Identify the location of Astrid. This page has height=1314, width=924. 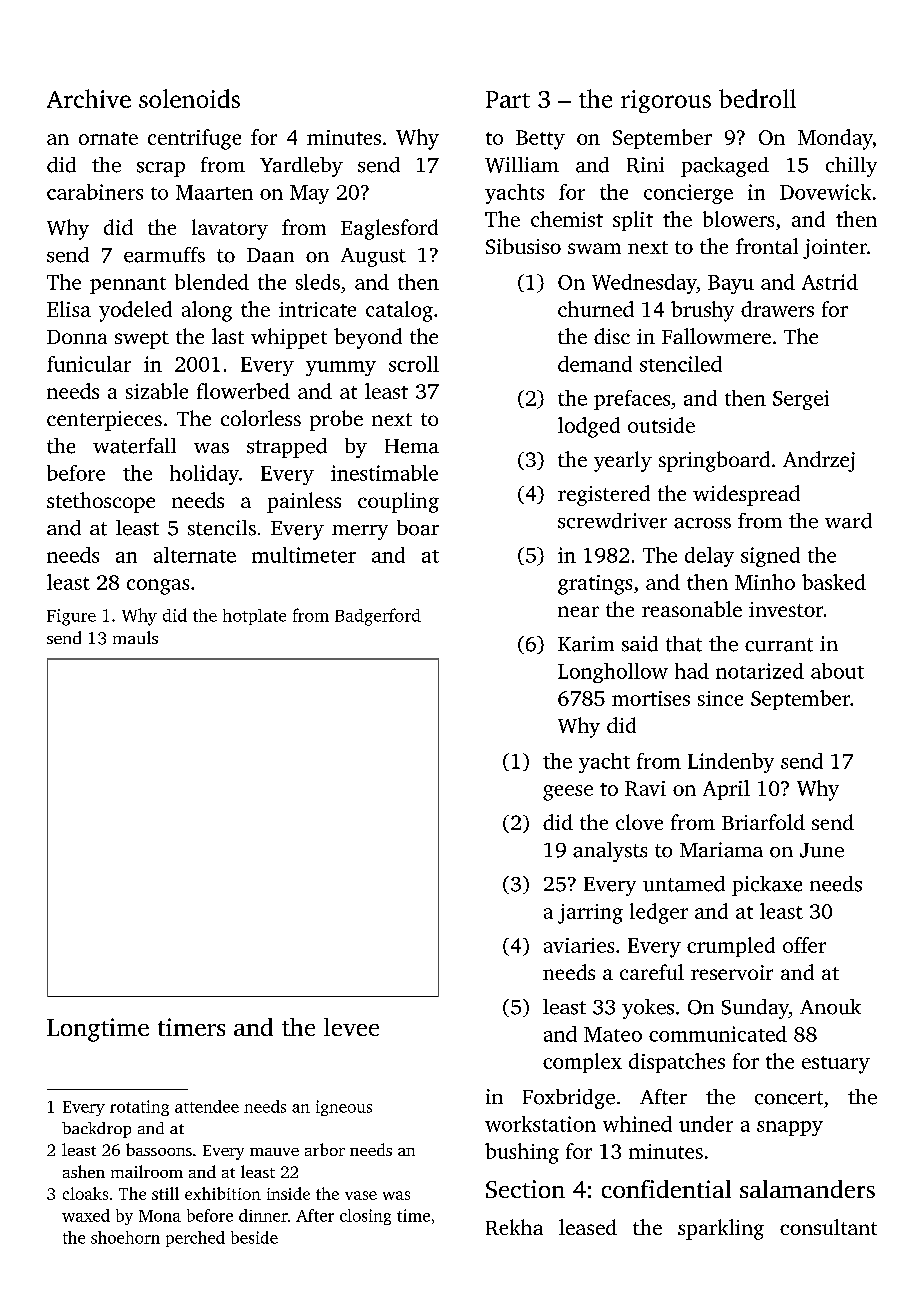
(830, 282).
